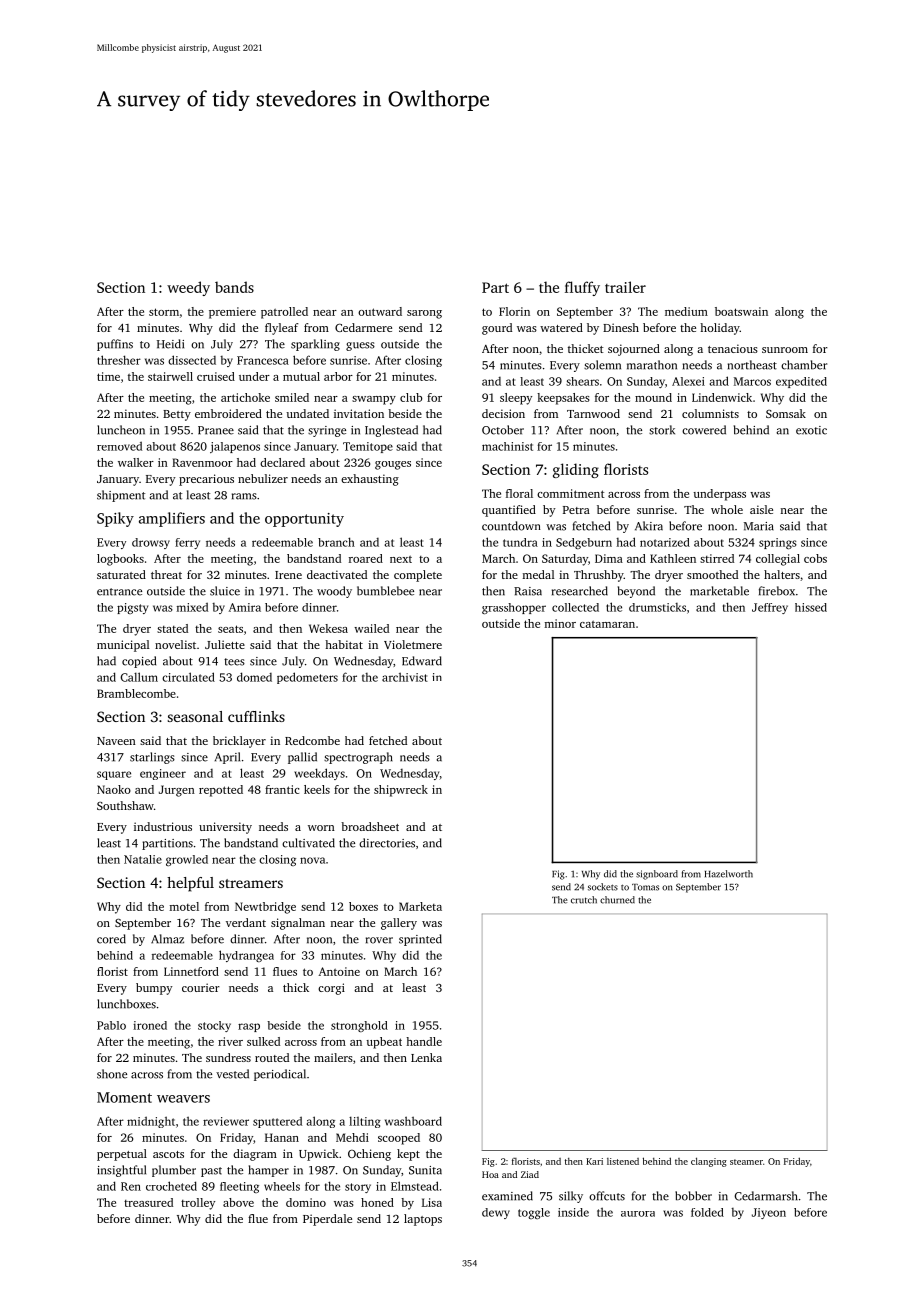 The width and height of the screenshot is (924, 1308). I want to click on trailer, so click(625, 287).
